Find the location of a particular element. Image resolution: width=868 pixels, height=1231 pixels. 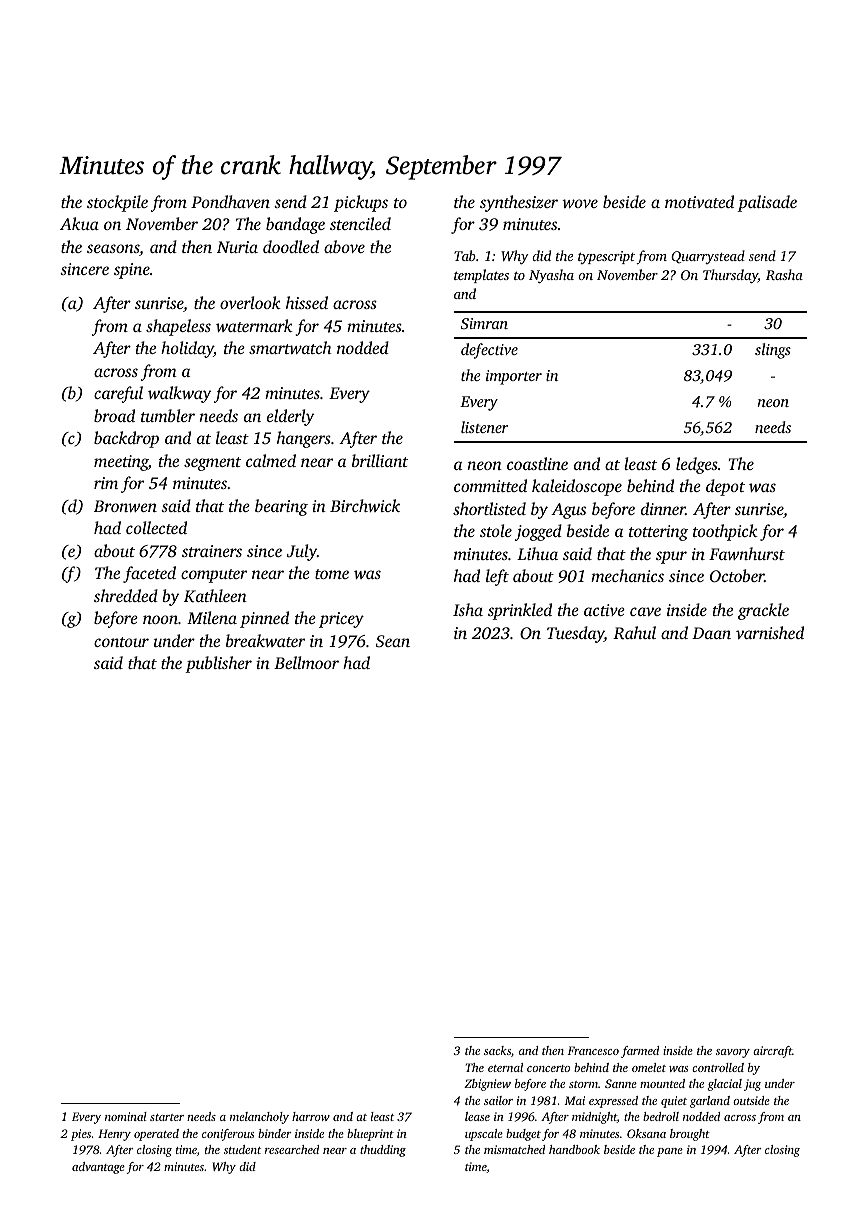

Tuesday is located at coordinates (575, 634).
